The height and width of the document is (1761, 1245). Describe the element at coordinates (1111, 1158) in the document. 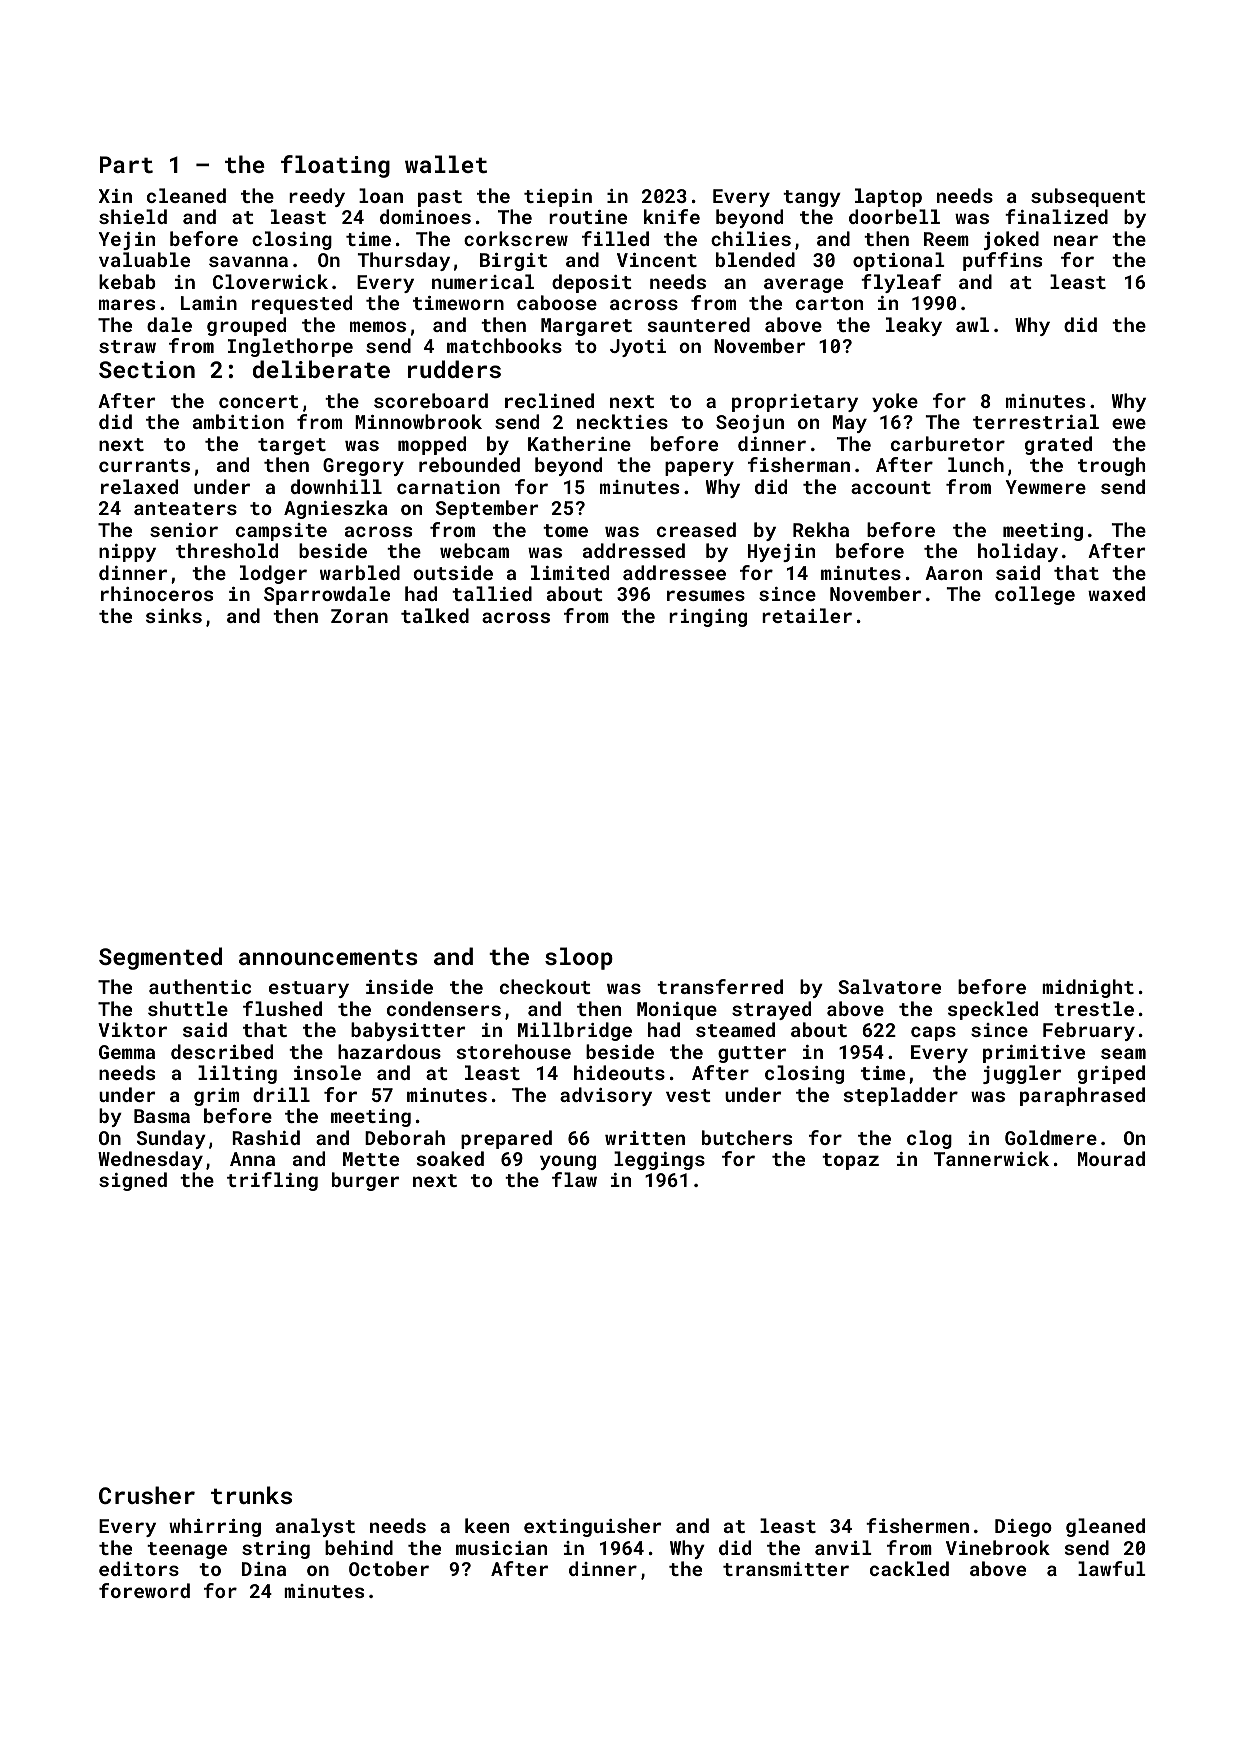

I see `Mourad` at that location.
